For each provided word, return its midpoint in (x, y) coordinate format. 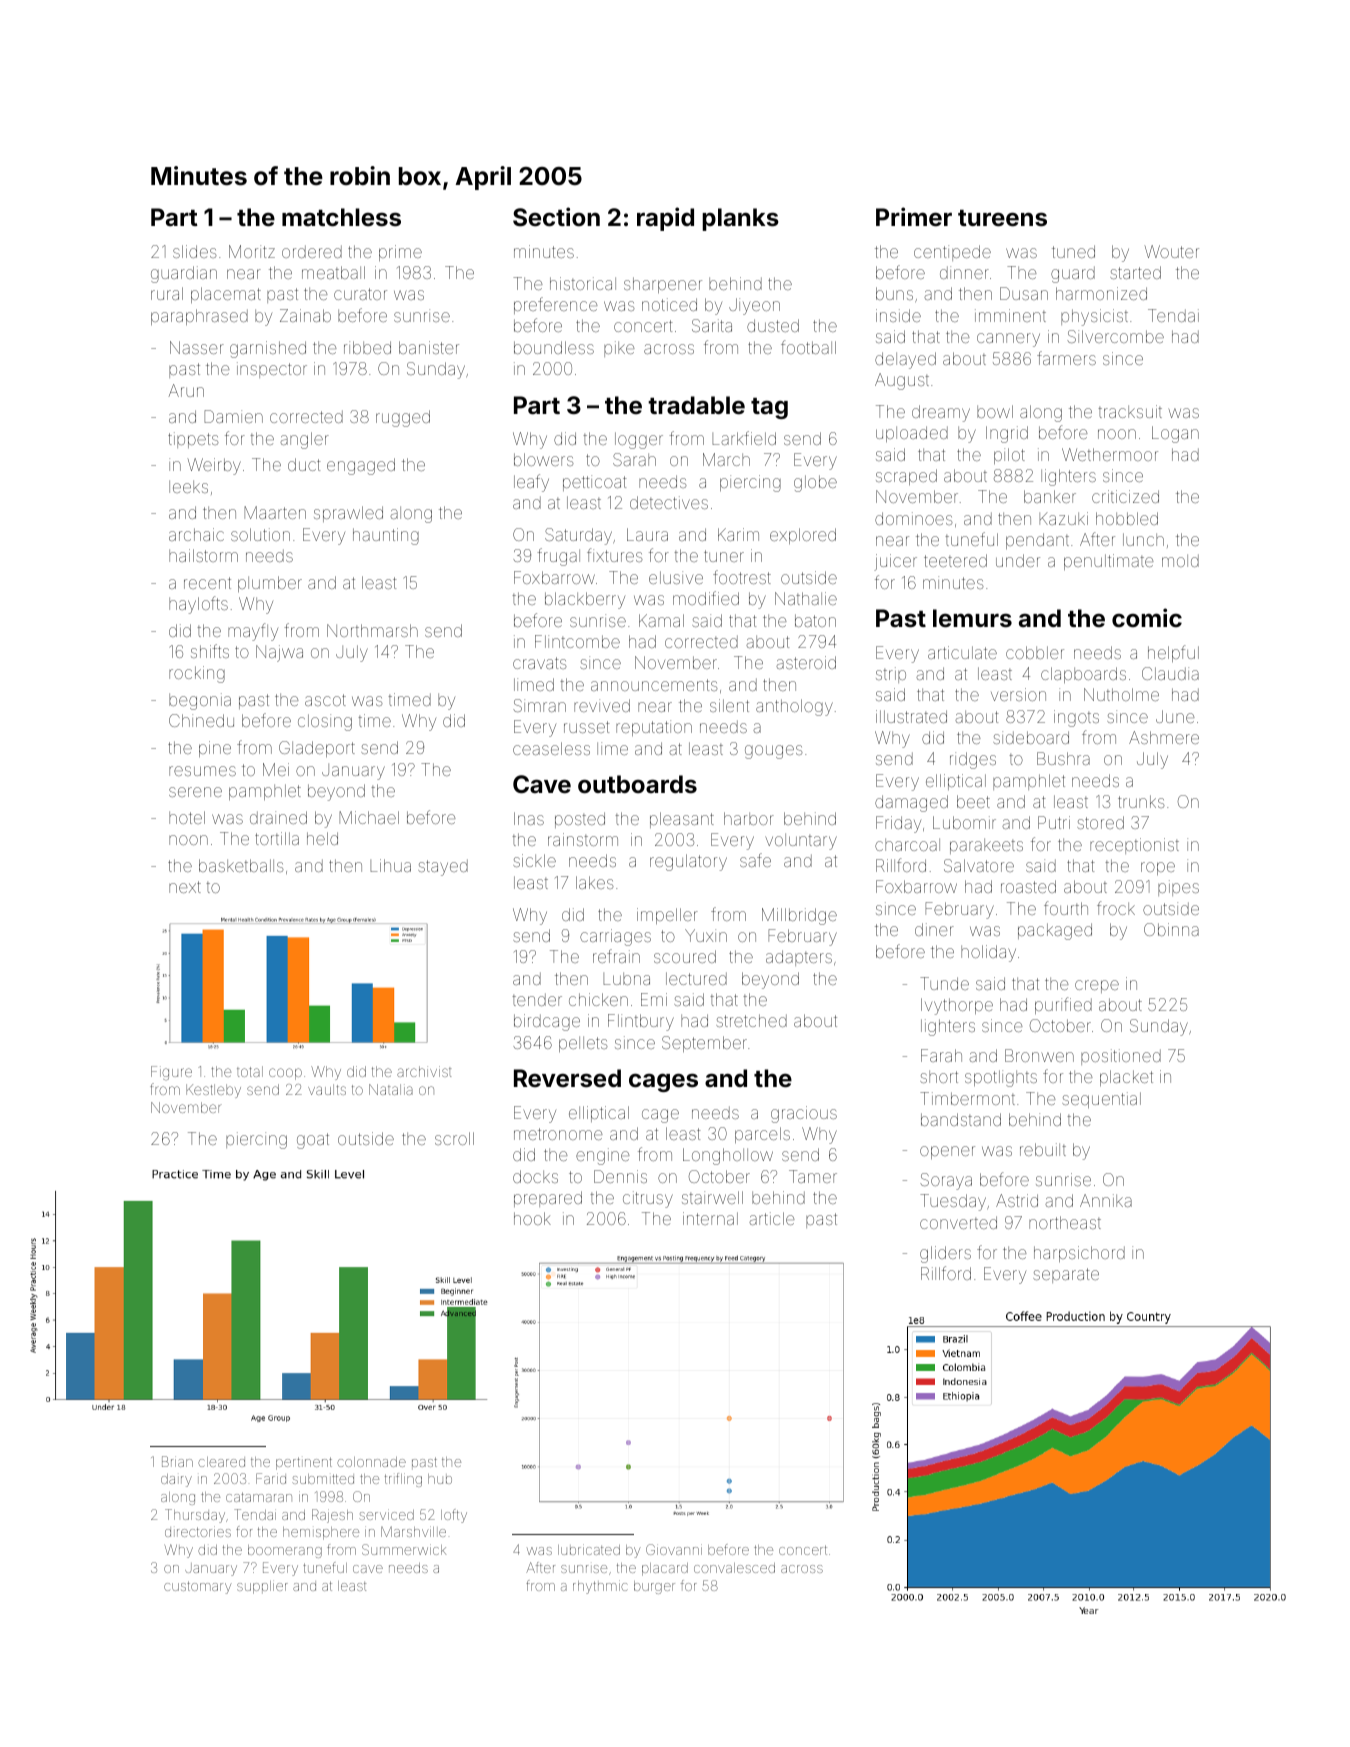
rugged (403, 418)
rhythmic (600, 1587)
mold (1180, 560)
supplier (262, 1587)
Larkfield (744, 438)
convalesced (734, 1568)
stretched (751, 1020)
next (185, 887)
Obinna (1171, 929)
